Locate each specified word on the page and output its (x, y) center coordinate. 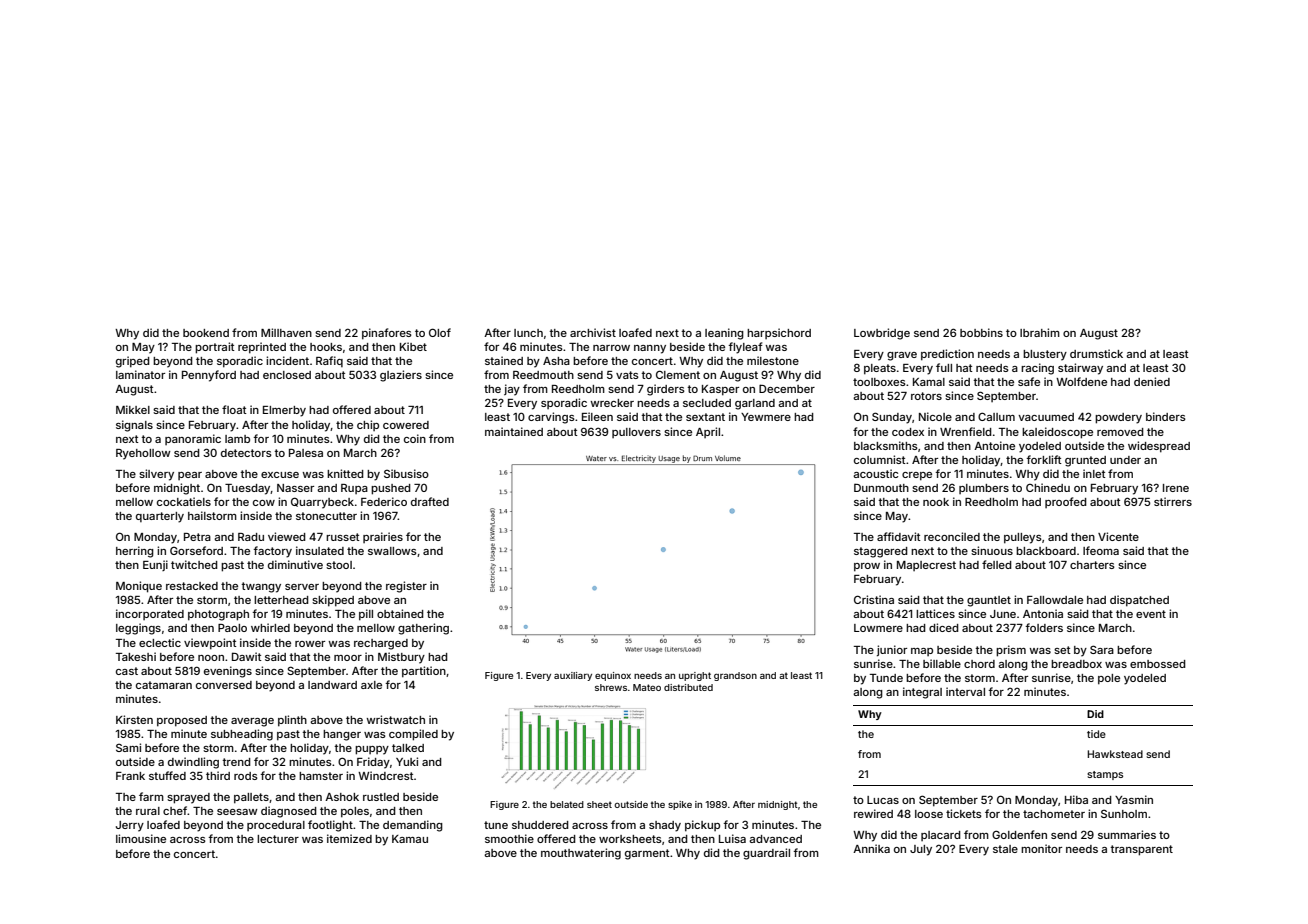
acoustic (875, 473)
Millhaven (286, 332)
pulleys (1023, 538)
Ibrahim (1040, 332)
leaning (724, 334)
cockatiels (184, 501)
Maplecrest (926, 566)
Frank (130, 776)
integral (922, 693)
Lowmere (878, 628)
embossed (1158, 664)
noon (211, 658)
